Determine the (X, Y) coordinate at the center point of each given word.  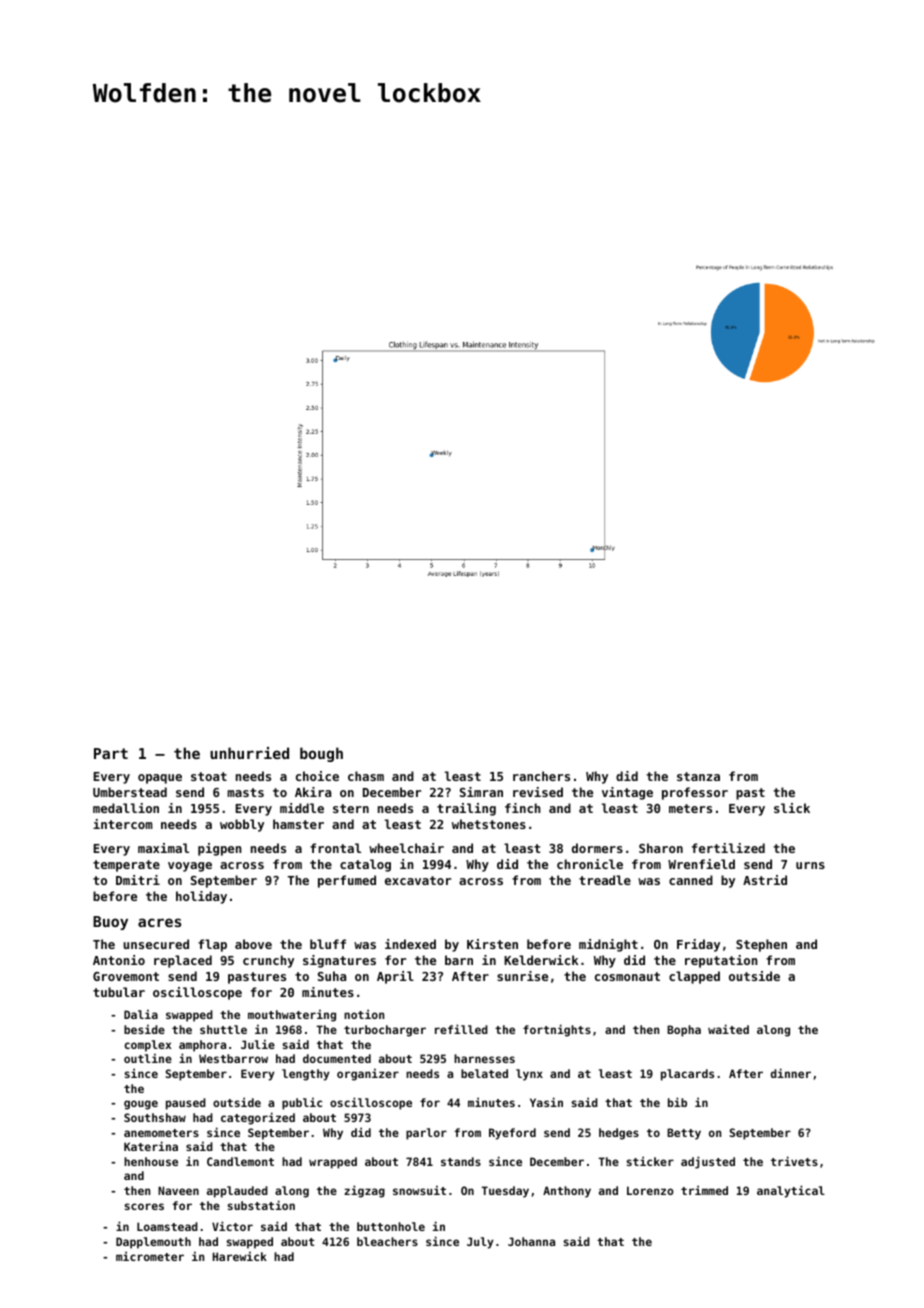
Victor (232, 1226)
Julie (258, 1044)
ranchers (541, 776)
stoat (209, 776)
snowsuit (419, 1190)
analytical (791, 1191)
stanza (698, 776)
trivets (794, 1161)
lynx (529, 1075)
